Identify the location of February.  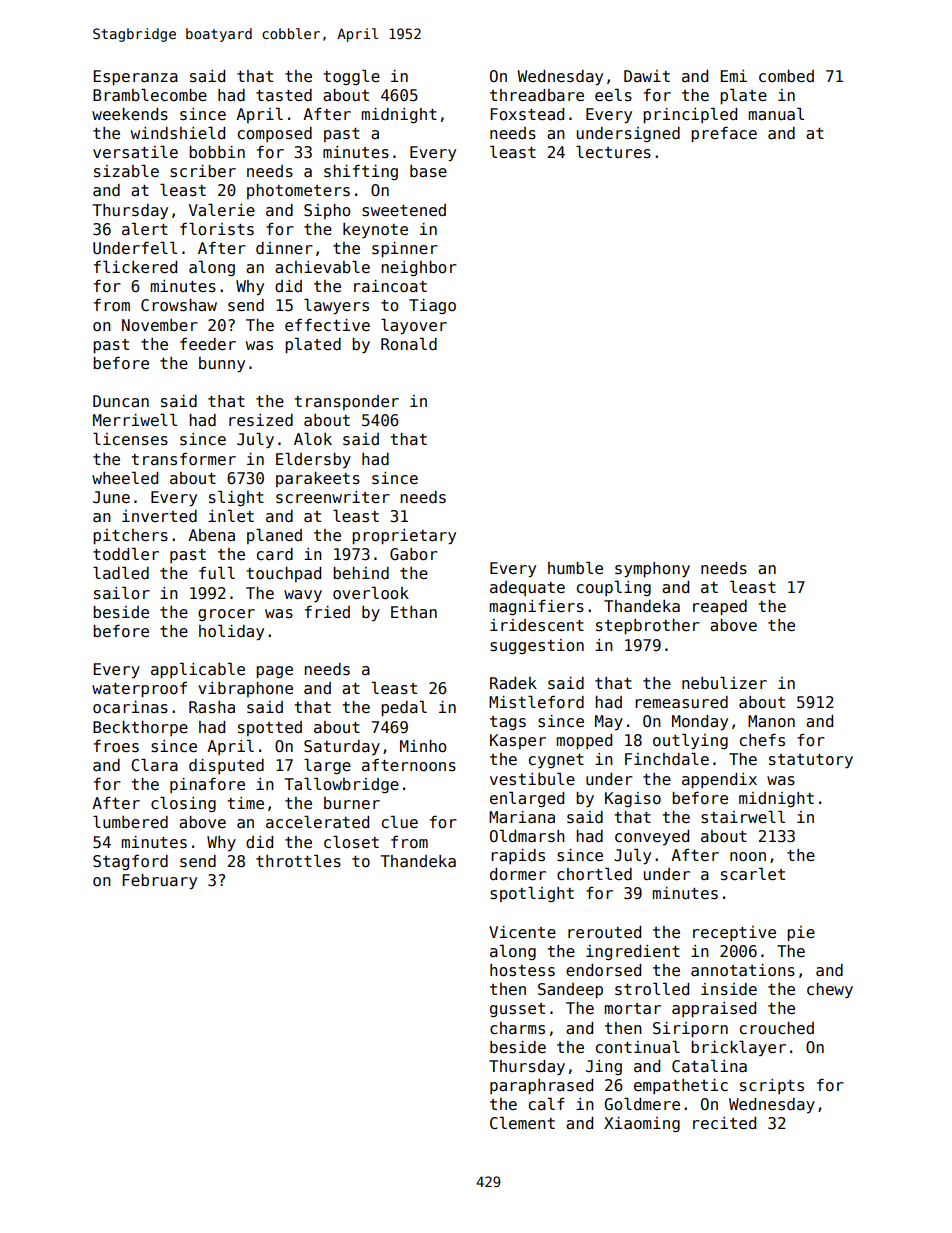
(159, 882).
